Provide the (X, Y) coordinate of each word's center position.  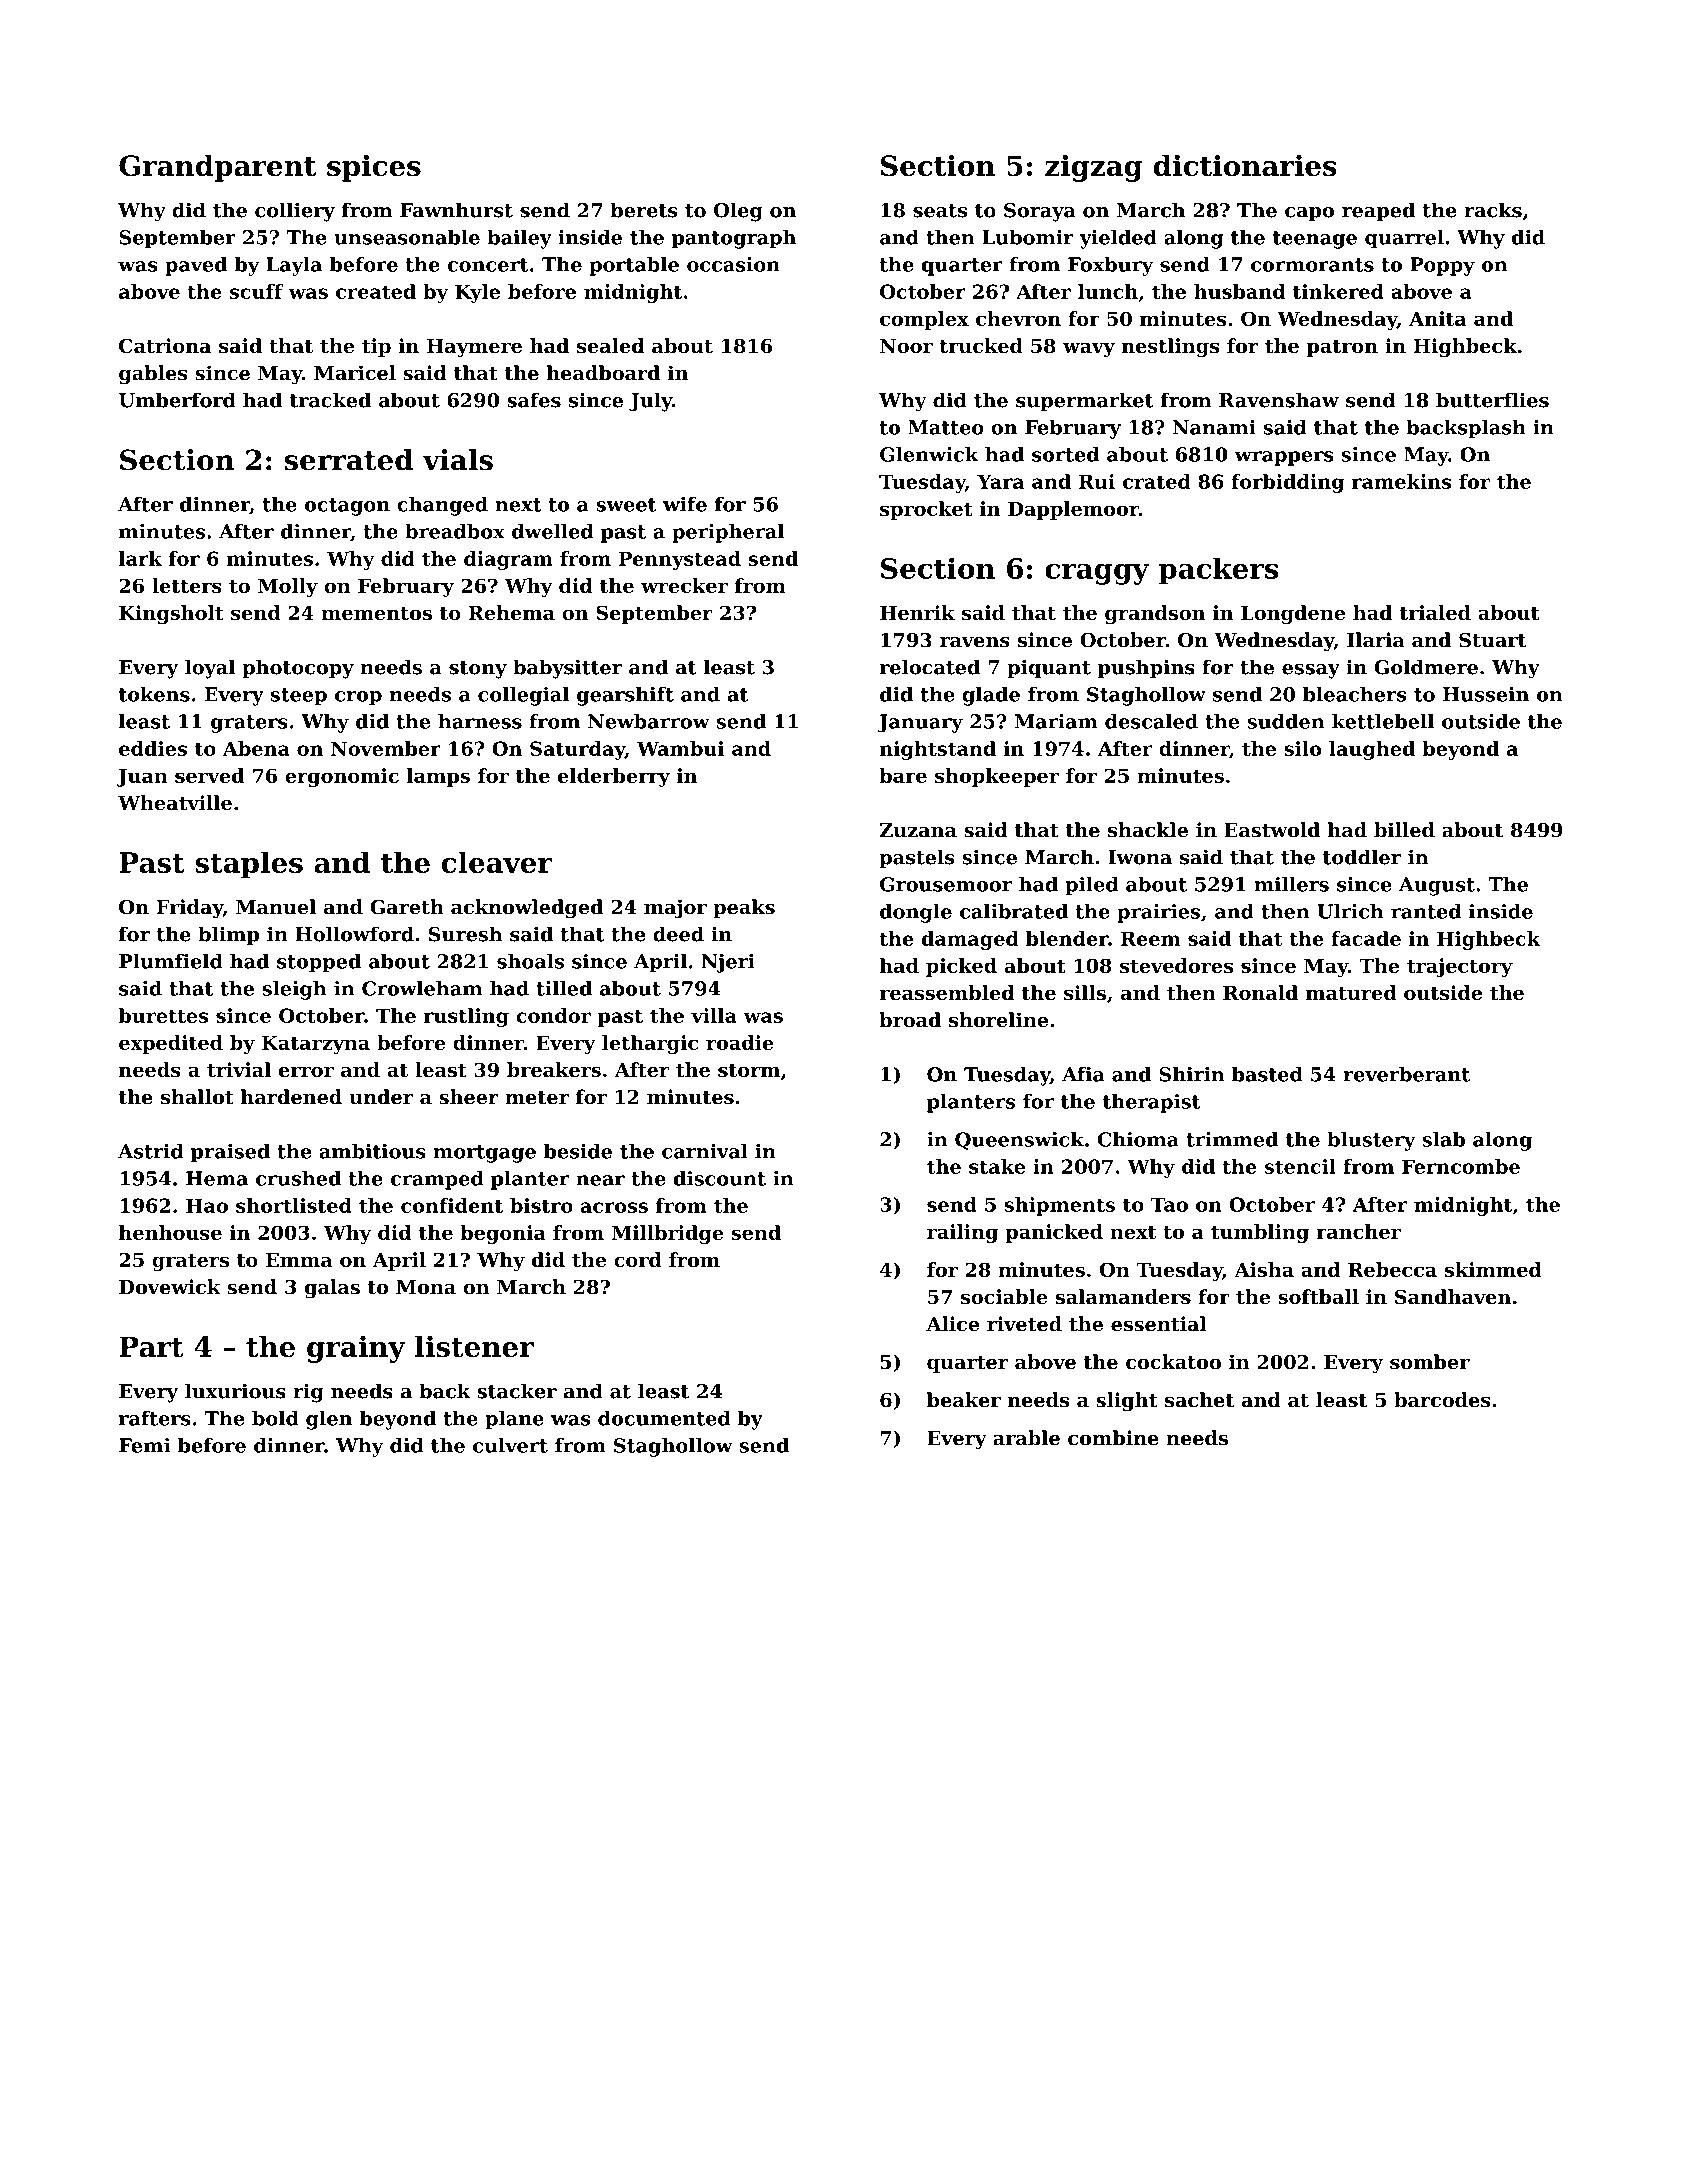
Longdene (1293, 614)
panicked (1054, 1233)
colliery (295, 212)
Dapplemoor (1073, 510)
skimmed (1493, 1269)
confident (452, 1205)
